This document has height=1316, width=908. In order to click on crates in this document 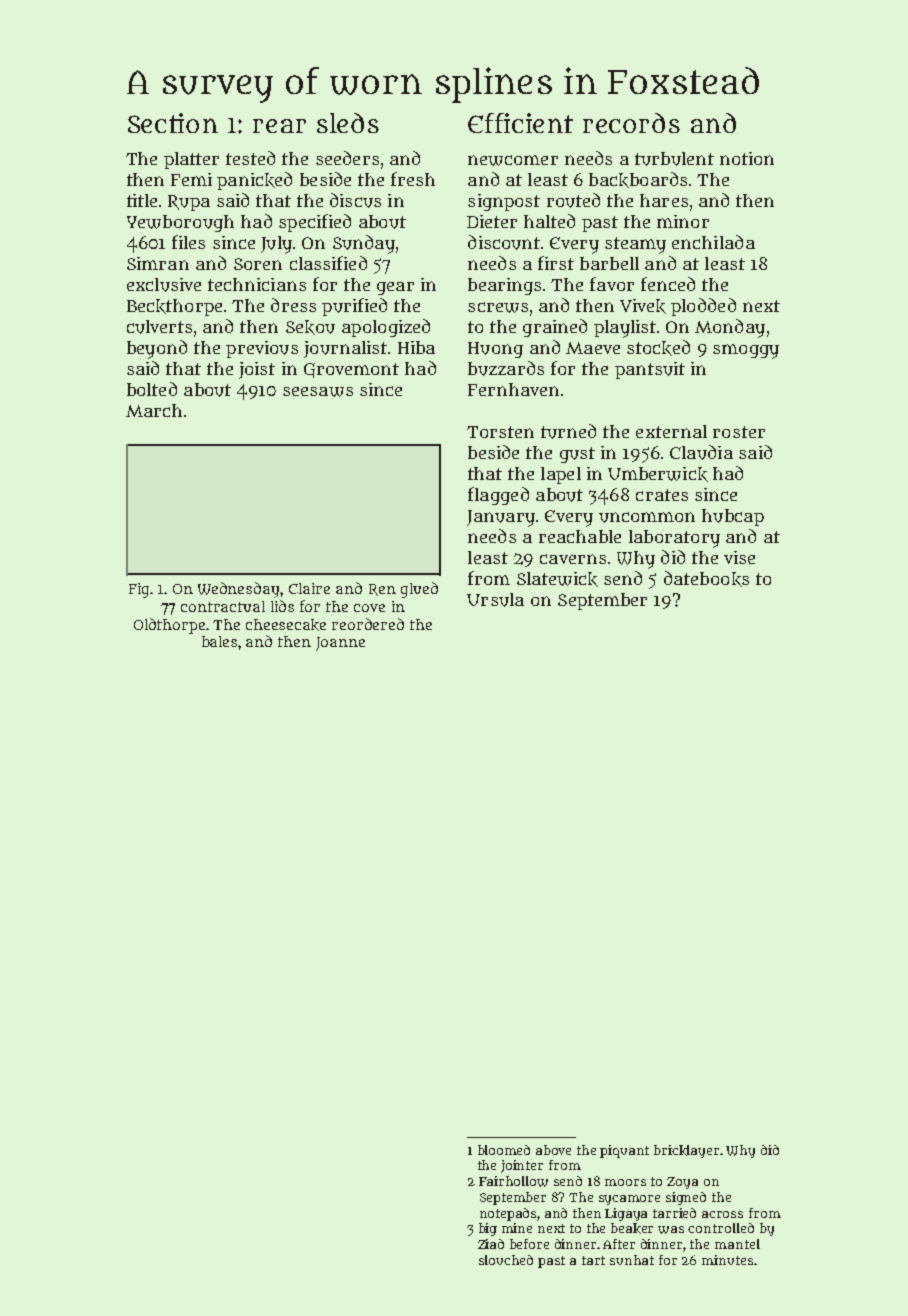, I will do `click(662, 495)`.
